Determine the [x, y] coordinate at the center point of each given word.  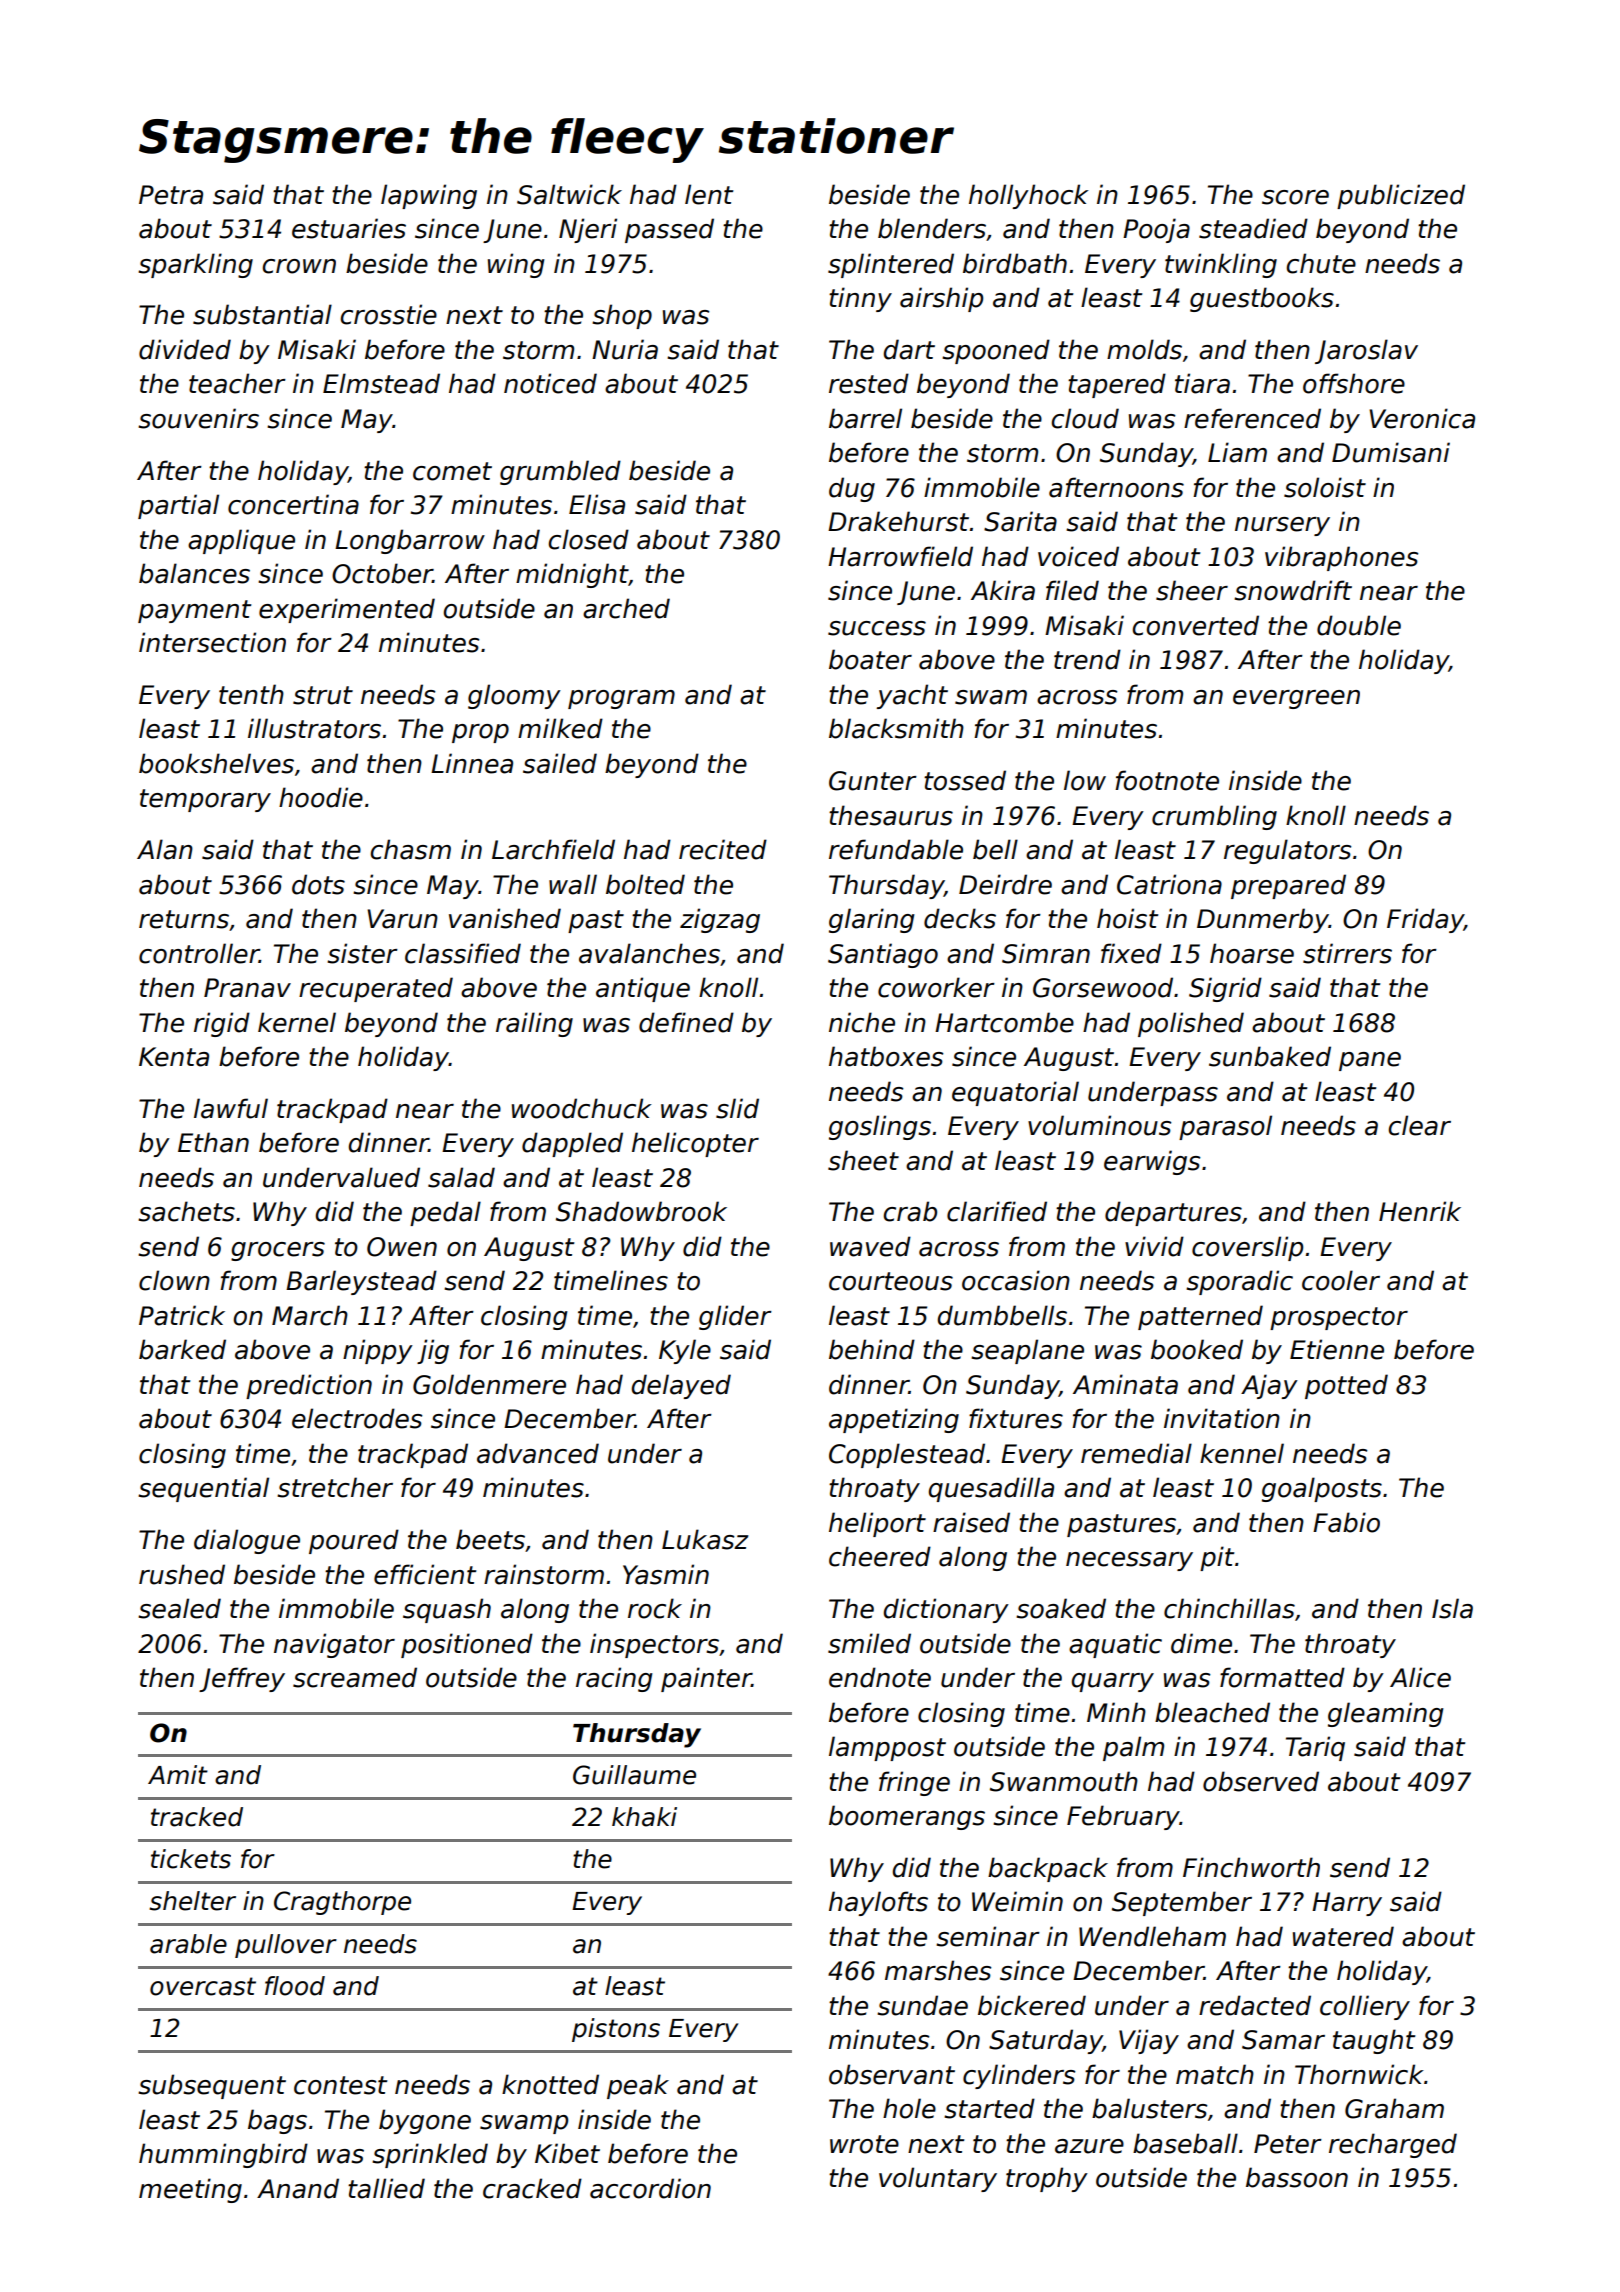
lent [709, 194]
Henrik [1420, 1211]
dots [318, 884]
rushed [182, 1574]
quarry [1113, 1682]
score [1295, 197]
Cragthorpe [342, 1903]
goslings [880, 1127]
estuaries [349, 228]
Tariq [1315, 1748]
